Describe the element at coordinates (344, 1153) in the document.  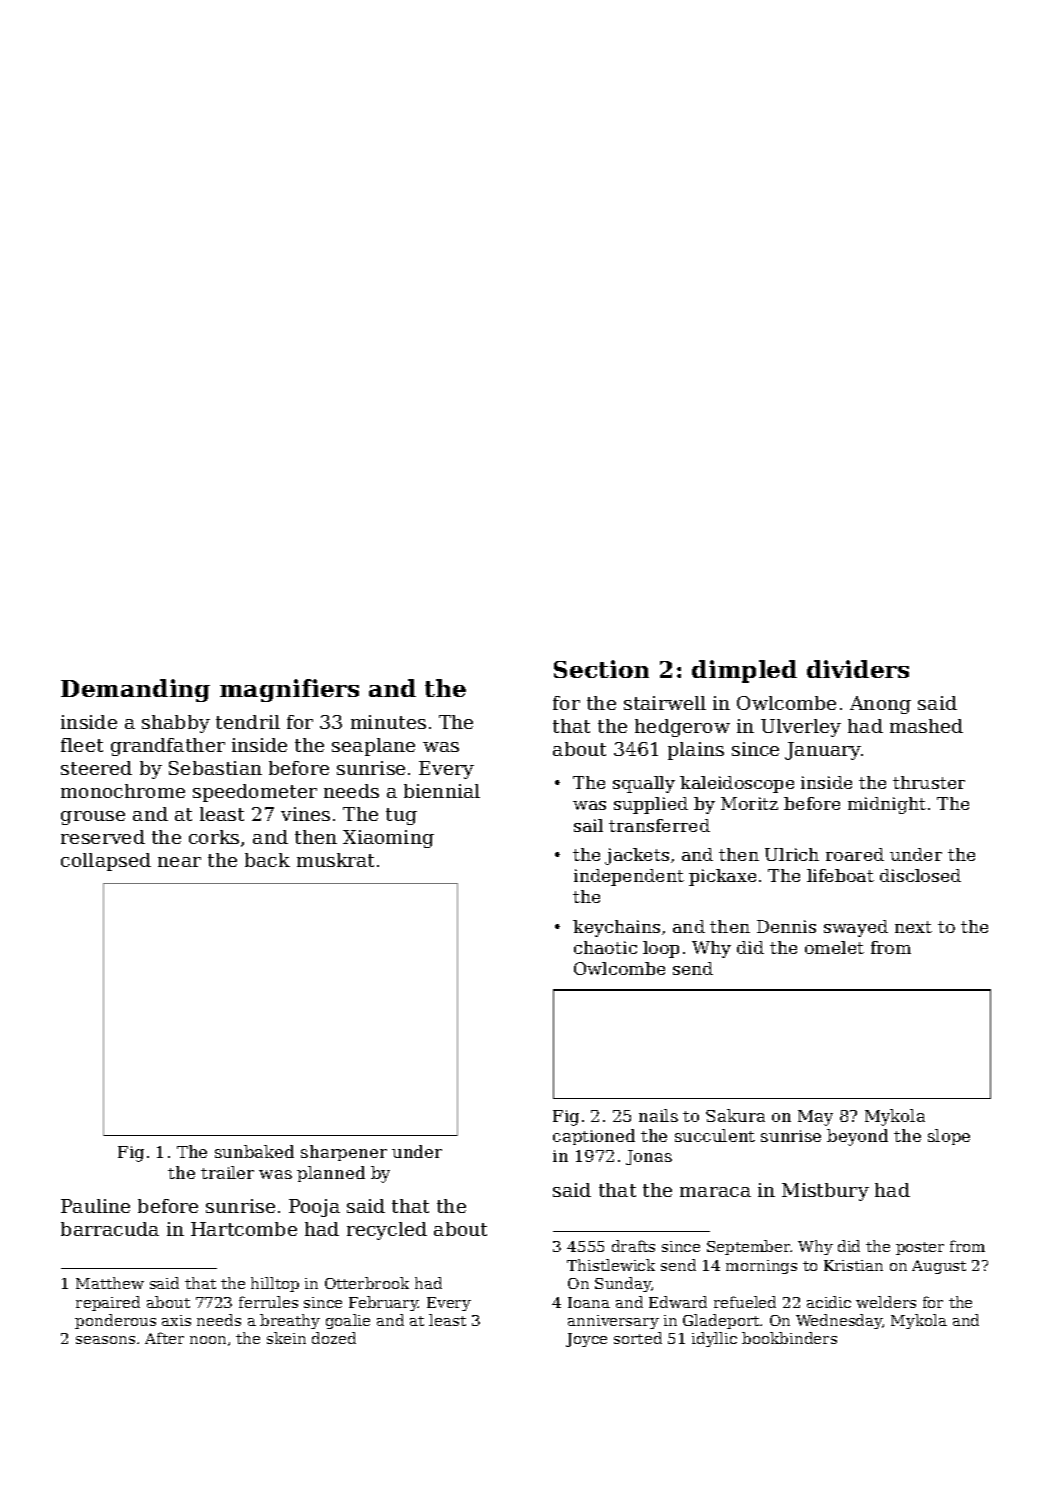
I see `sharpener` at that location.
